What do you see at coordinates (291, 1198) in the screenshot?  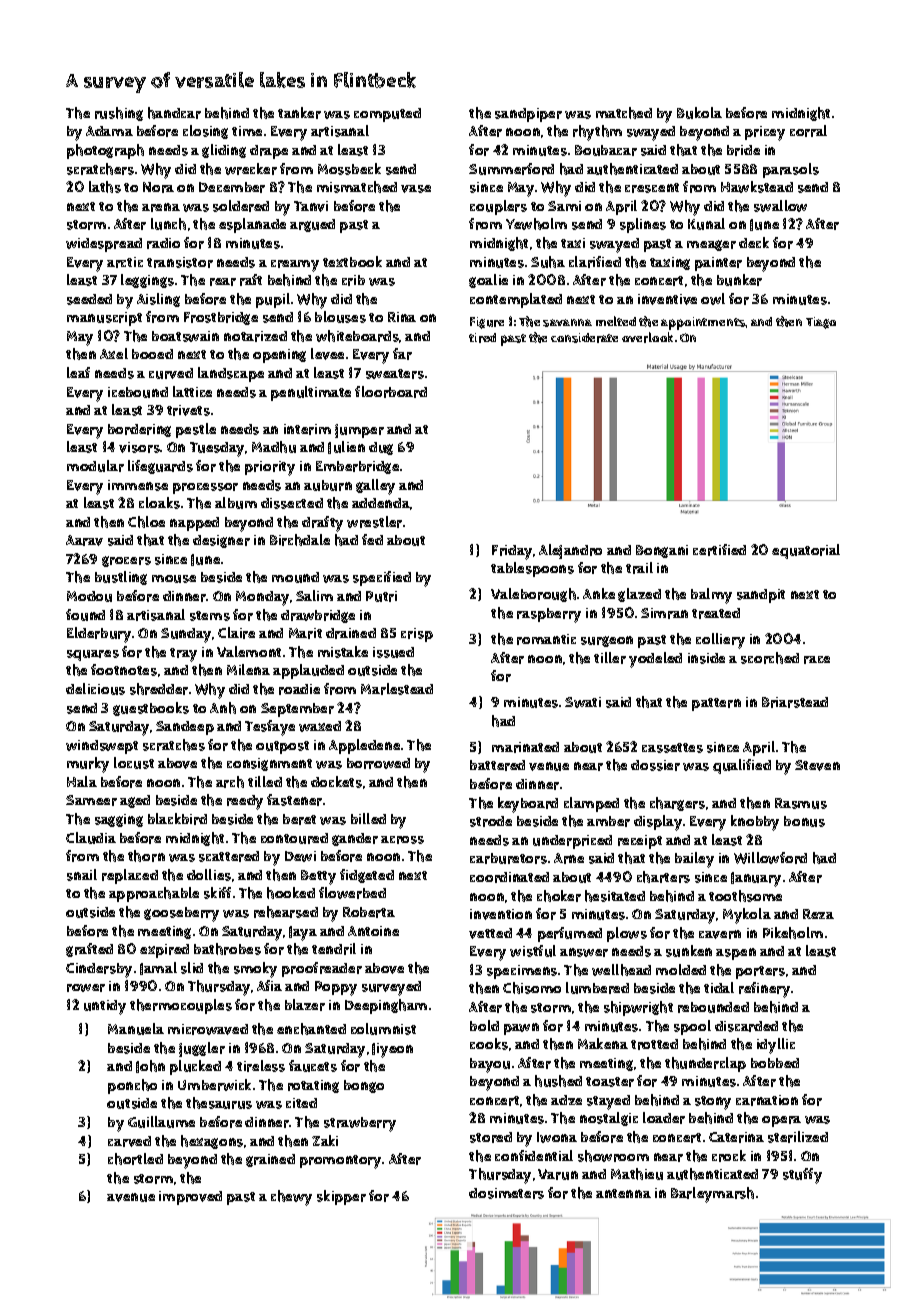 I see `chewy` at bounding box center [291, 1198].
